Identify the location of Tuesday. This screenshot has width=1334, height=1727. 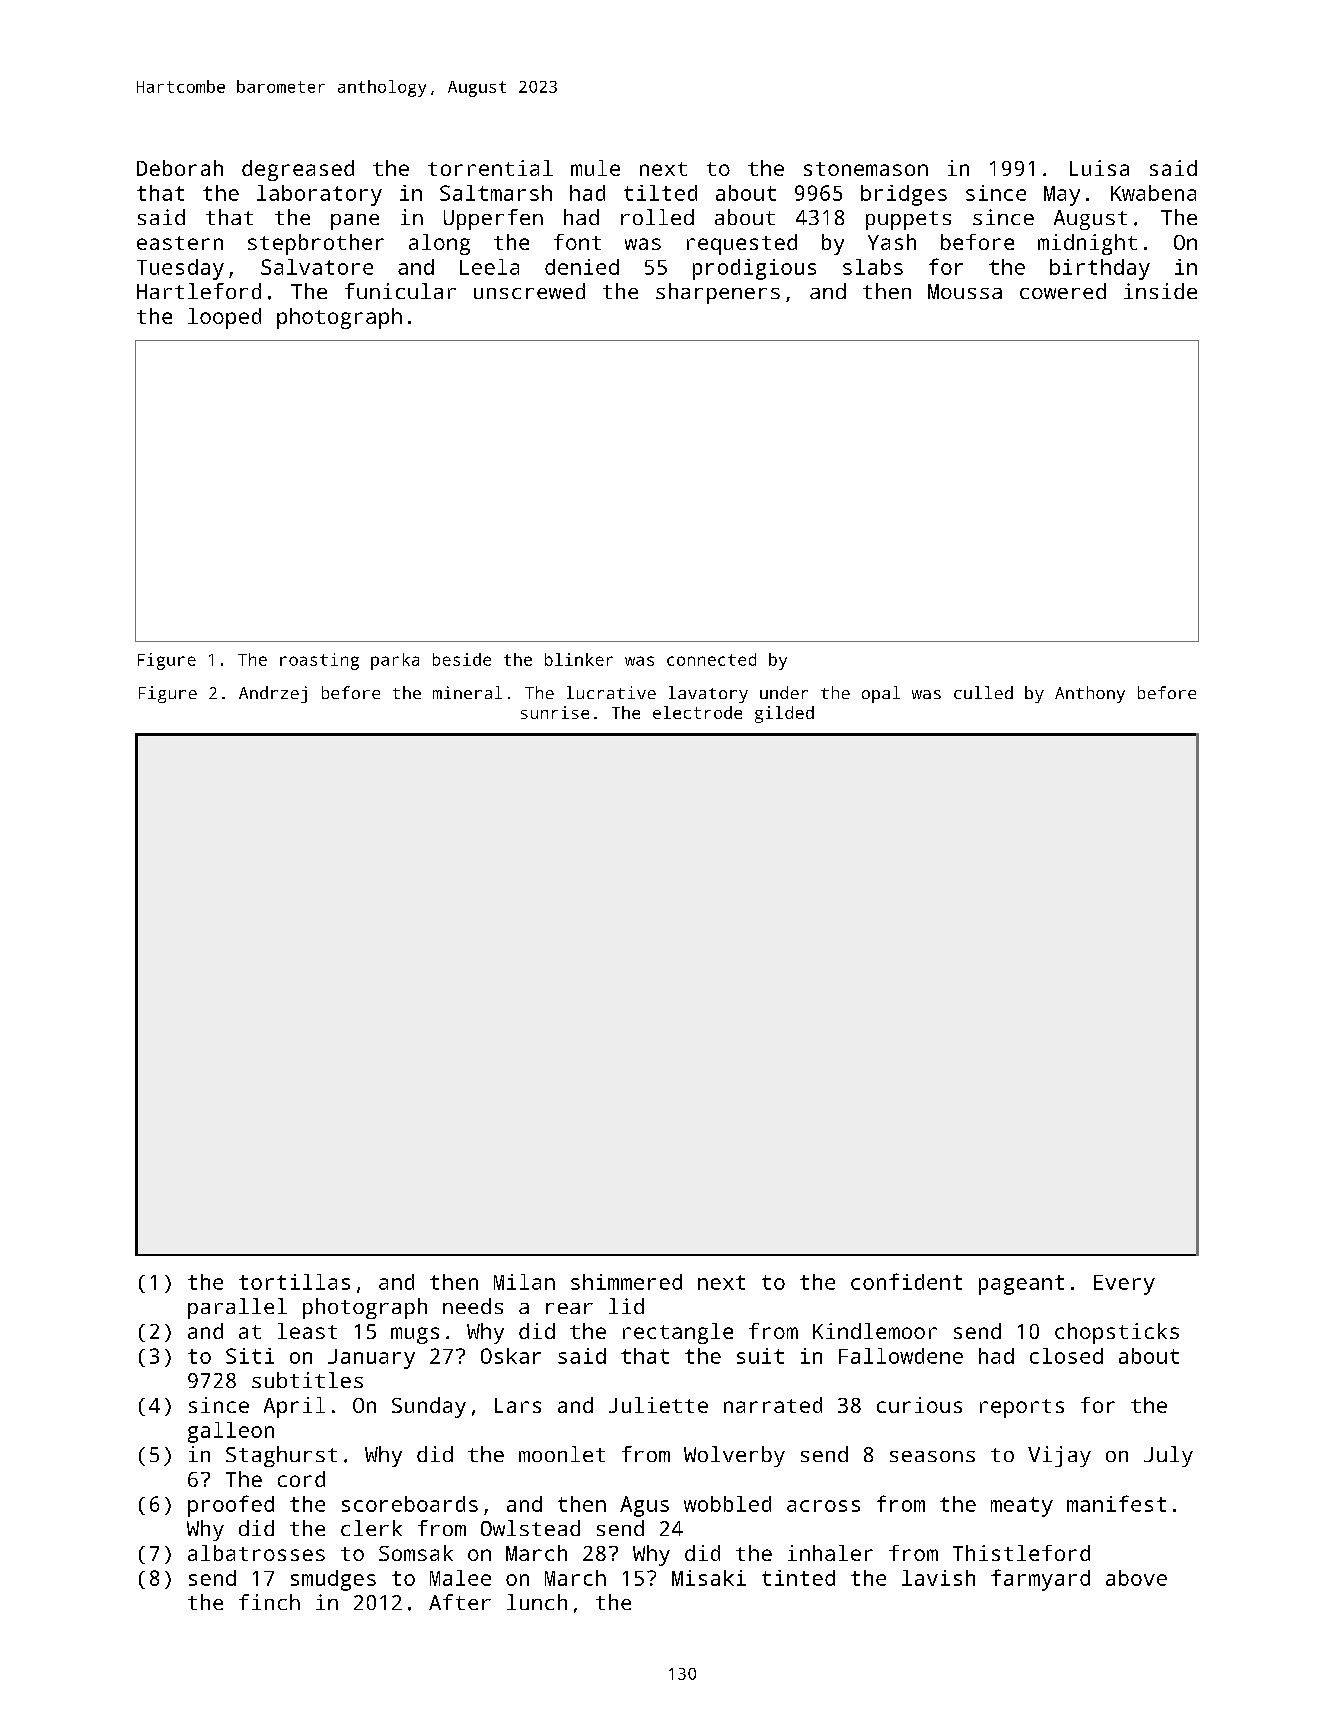
(180, 269).
